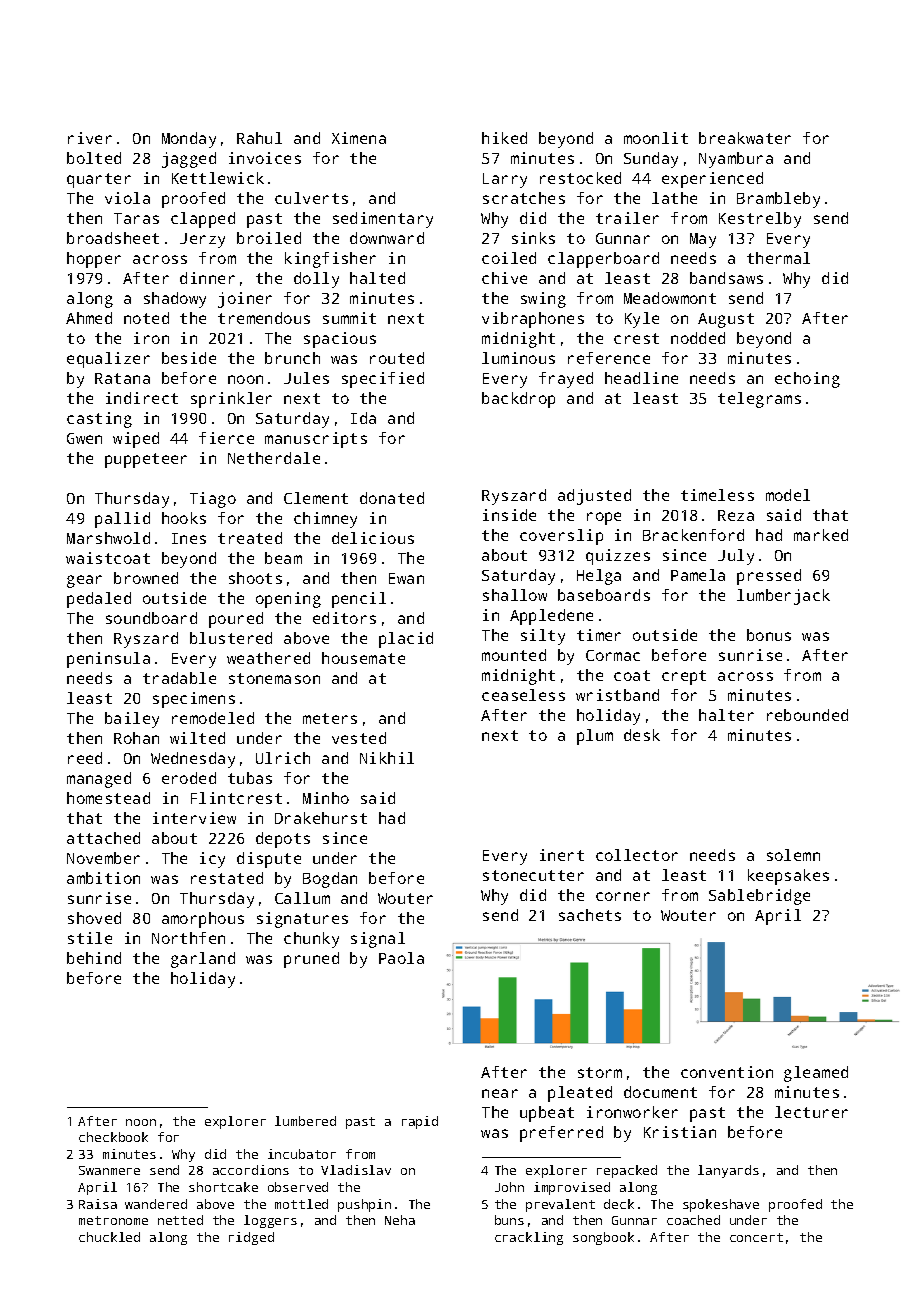  I want to click on desk, so click(642, 735).
